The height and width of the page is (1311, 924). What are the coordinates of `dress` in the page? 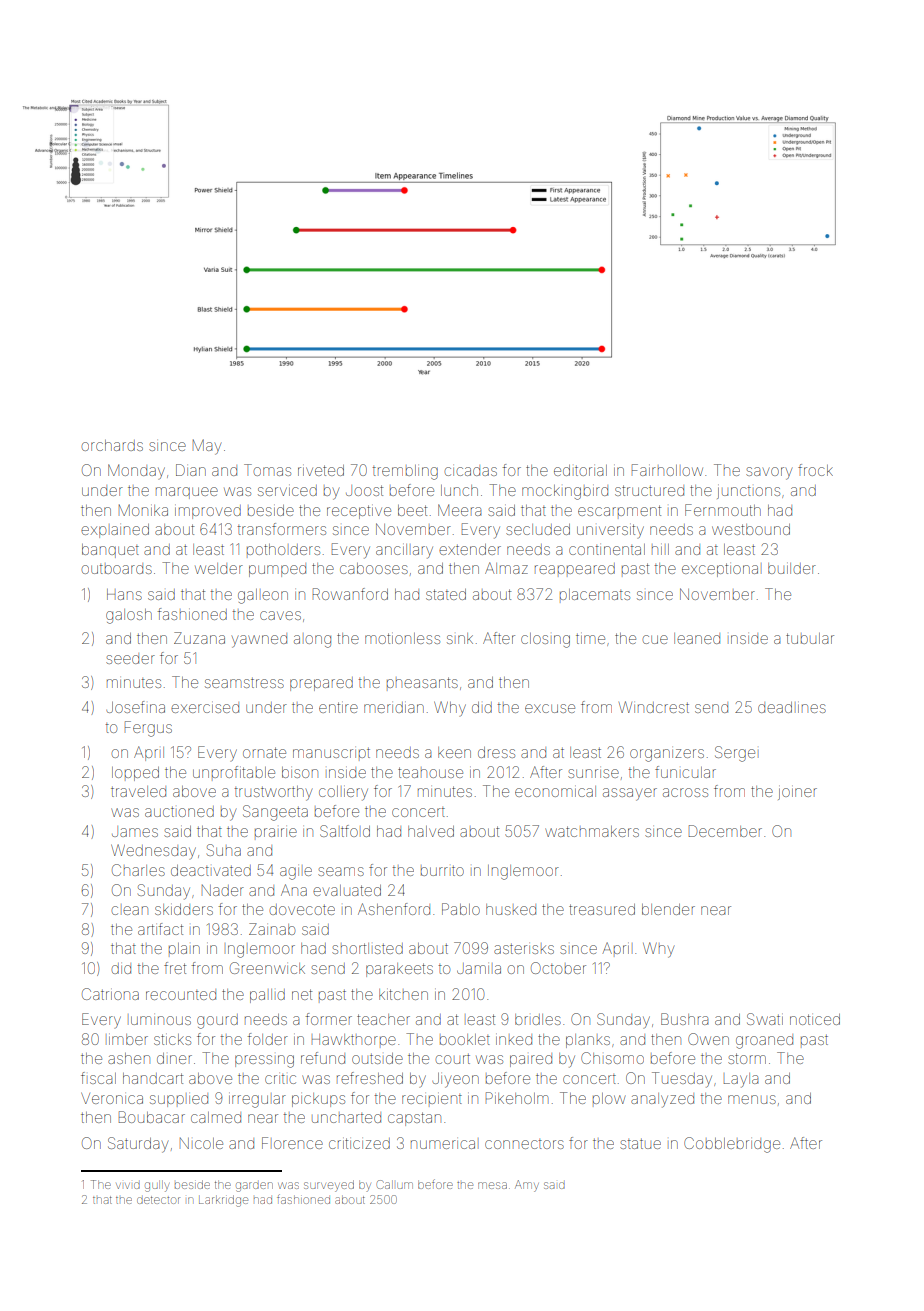 It's located at (496, 752).
